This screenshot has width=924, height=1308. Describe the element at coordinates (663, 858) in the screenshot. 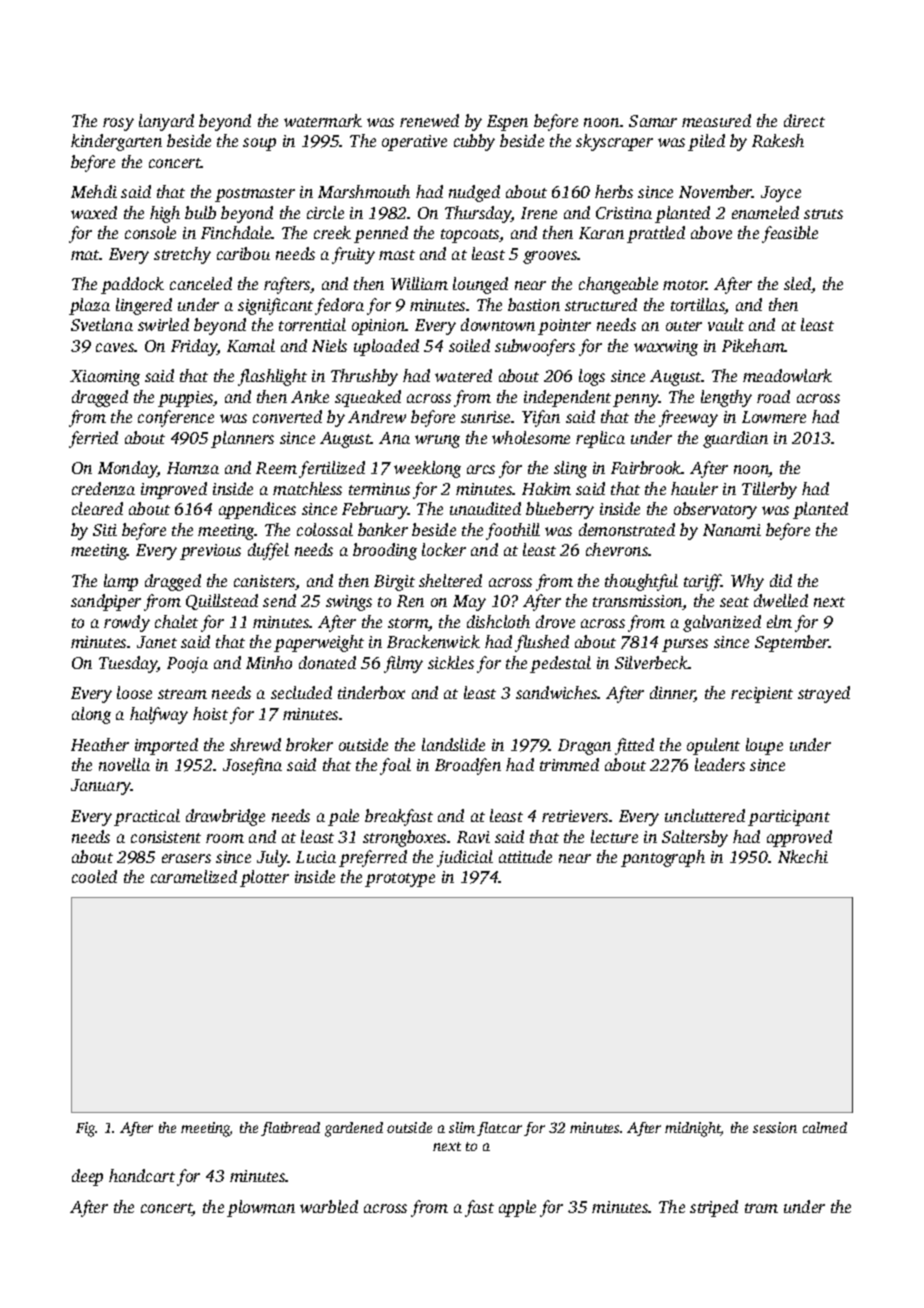

I see `pantograph` at that location.
